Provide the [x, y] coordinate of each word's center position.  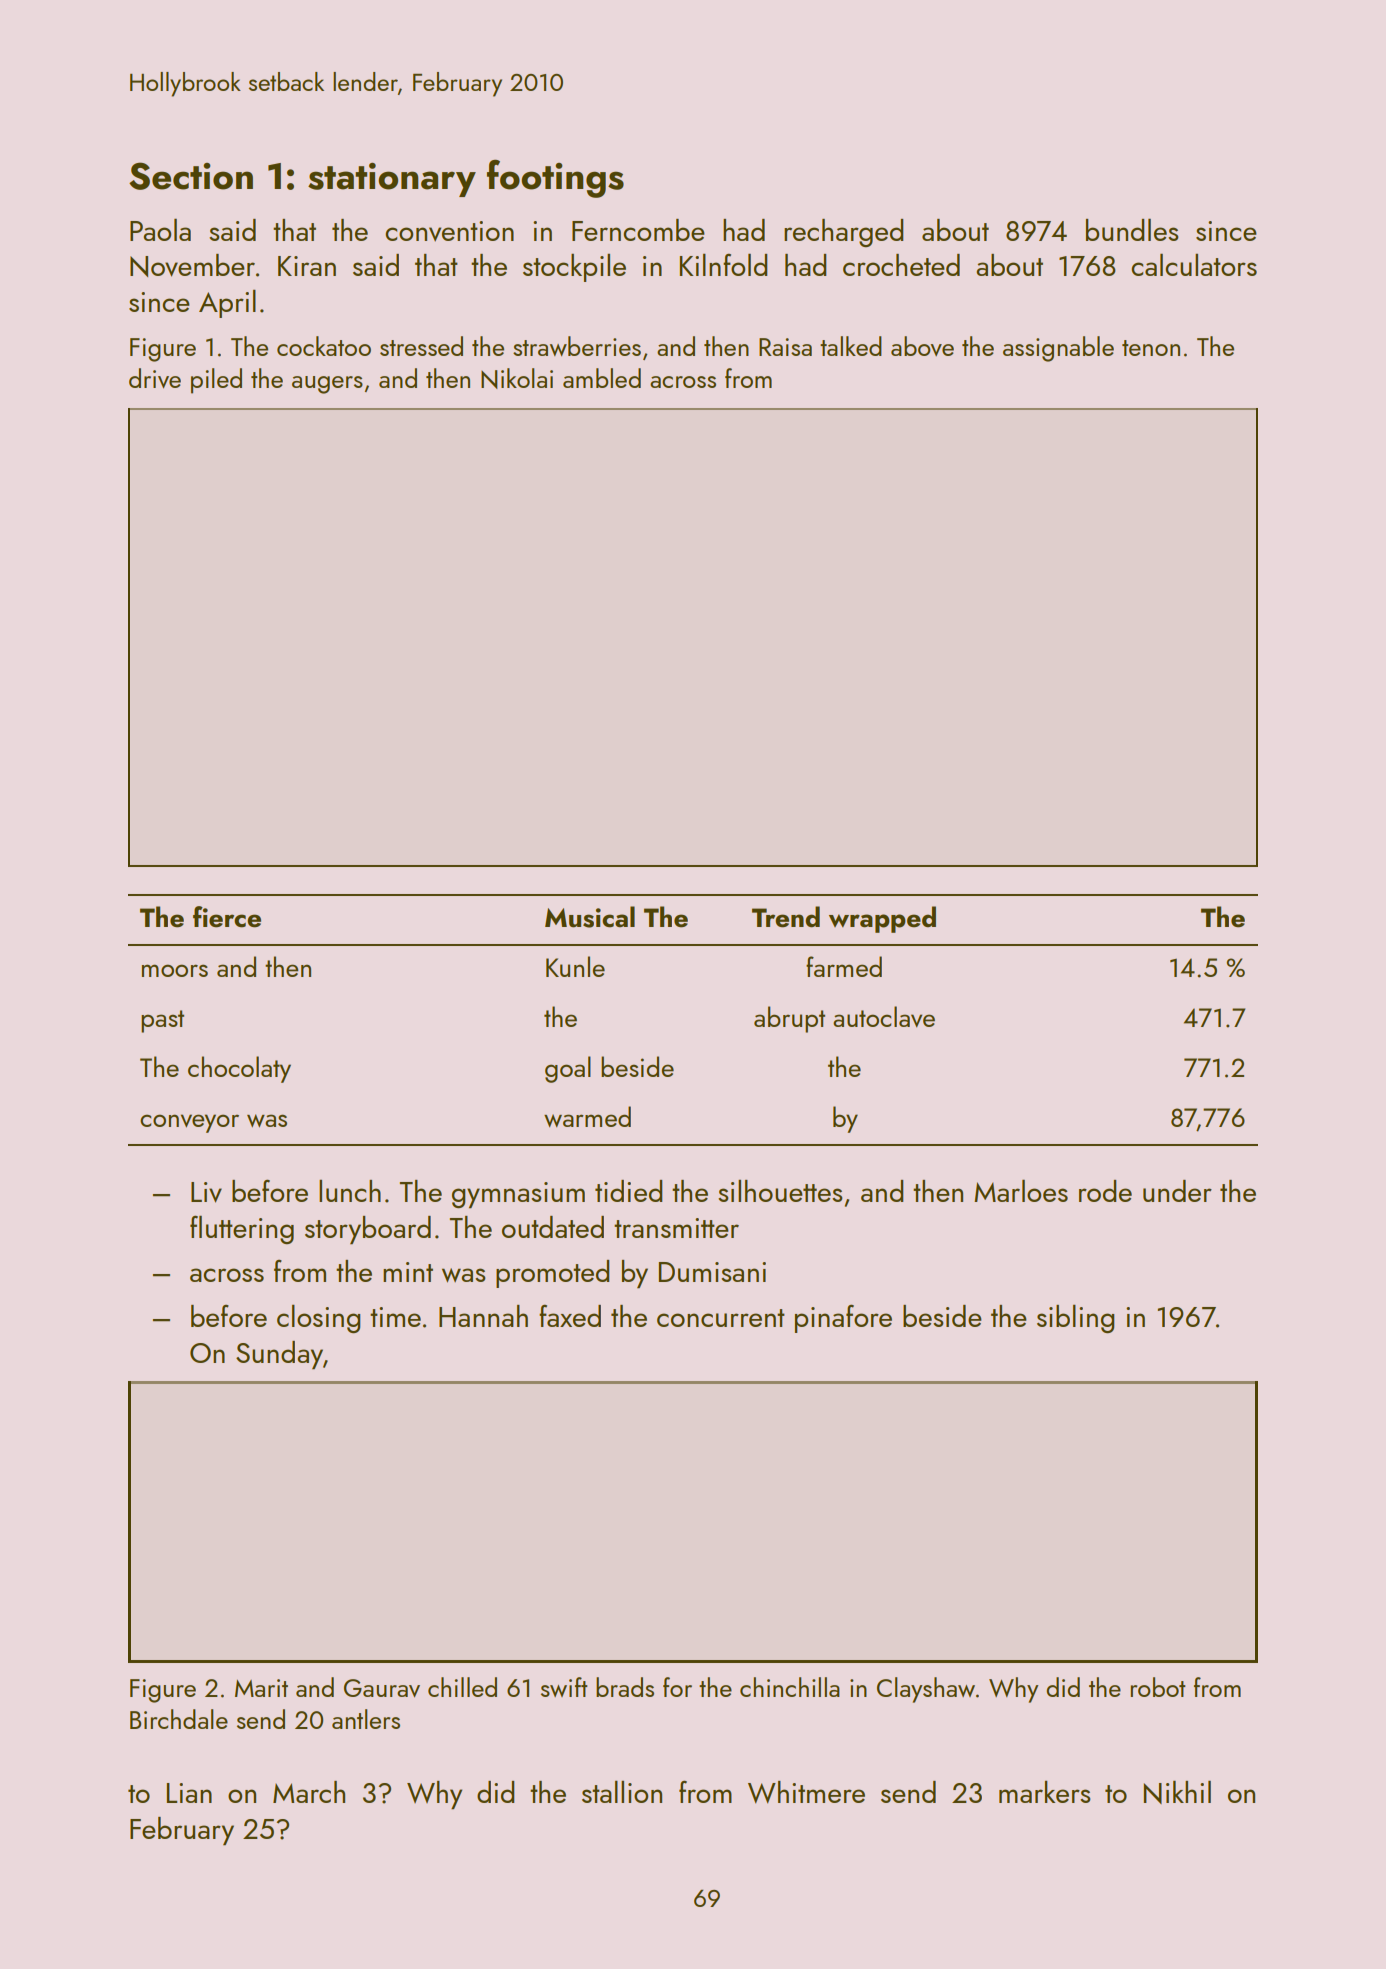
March [309, 1792]
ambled [602, 378]
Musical [590, 917]
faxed [570, 1315]
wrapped [882, 919]
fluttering [242, 1229]
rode [1105, 1191]
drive [155, 378]
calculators [1194, 264]
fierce [227, 917]
